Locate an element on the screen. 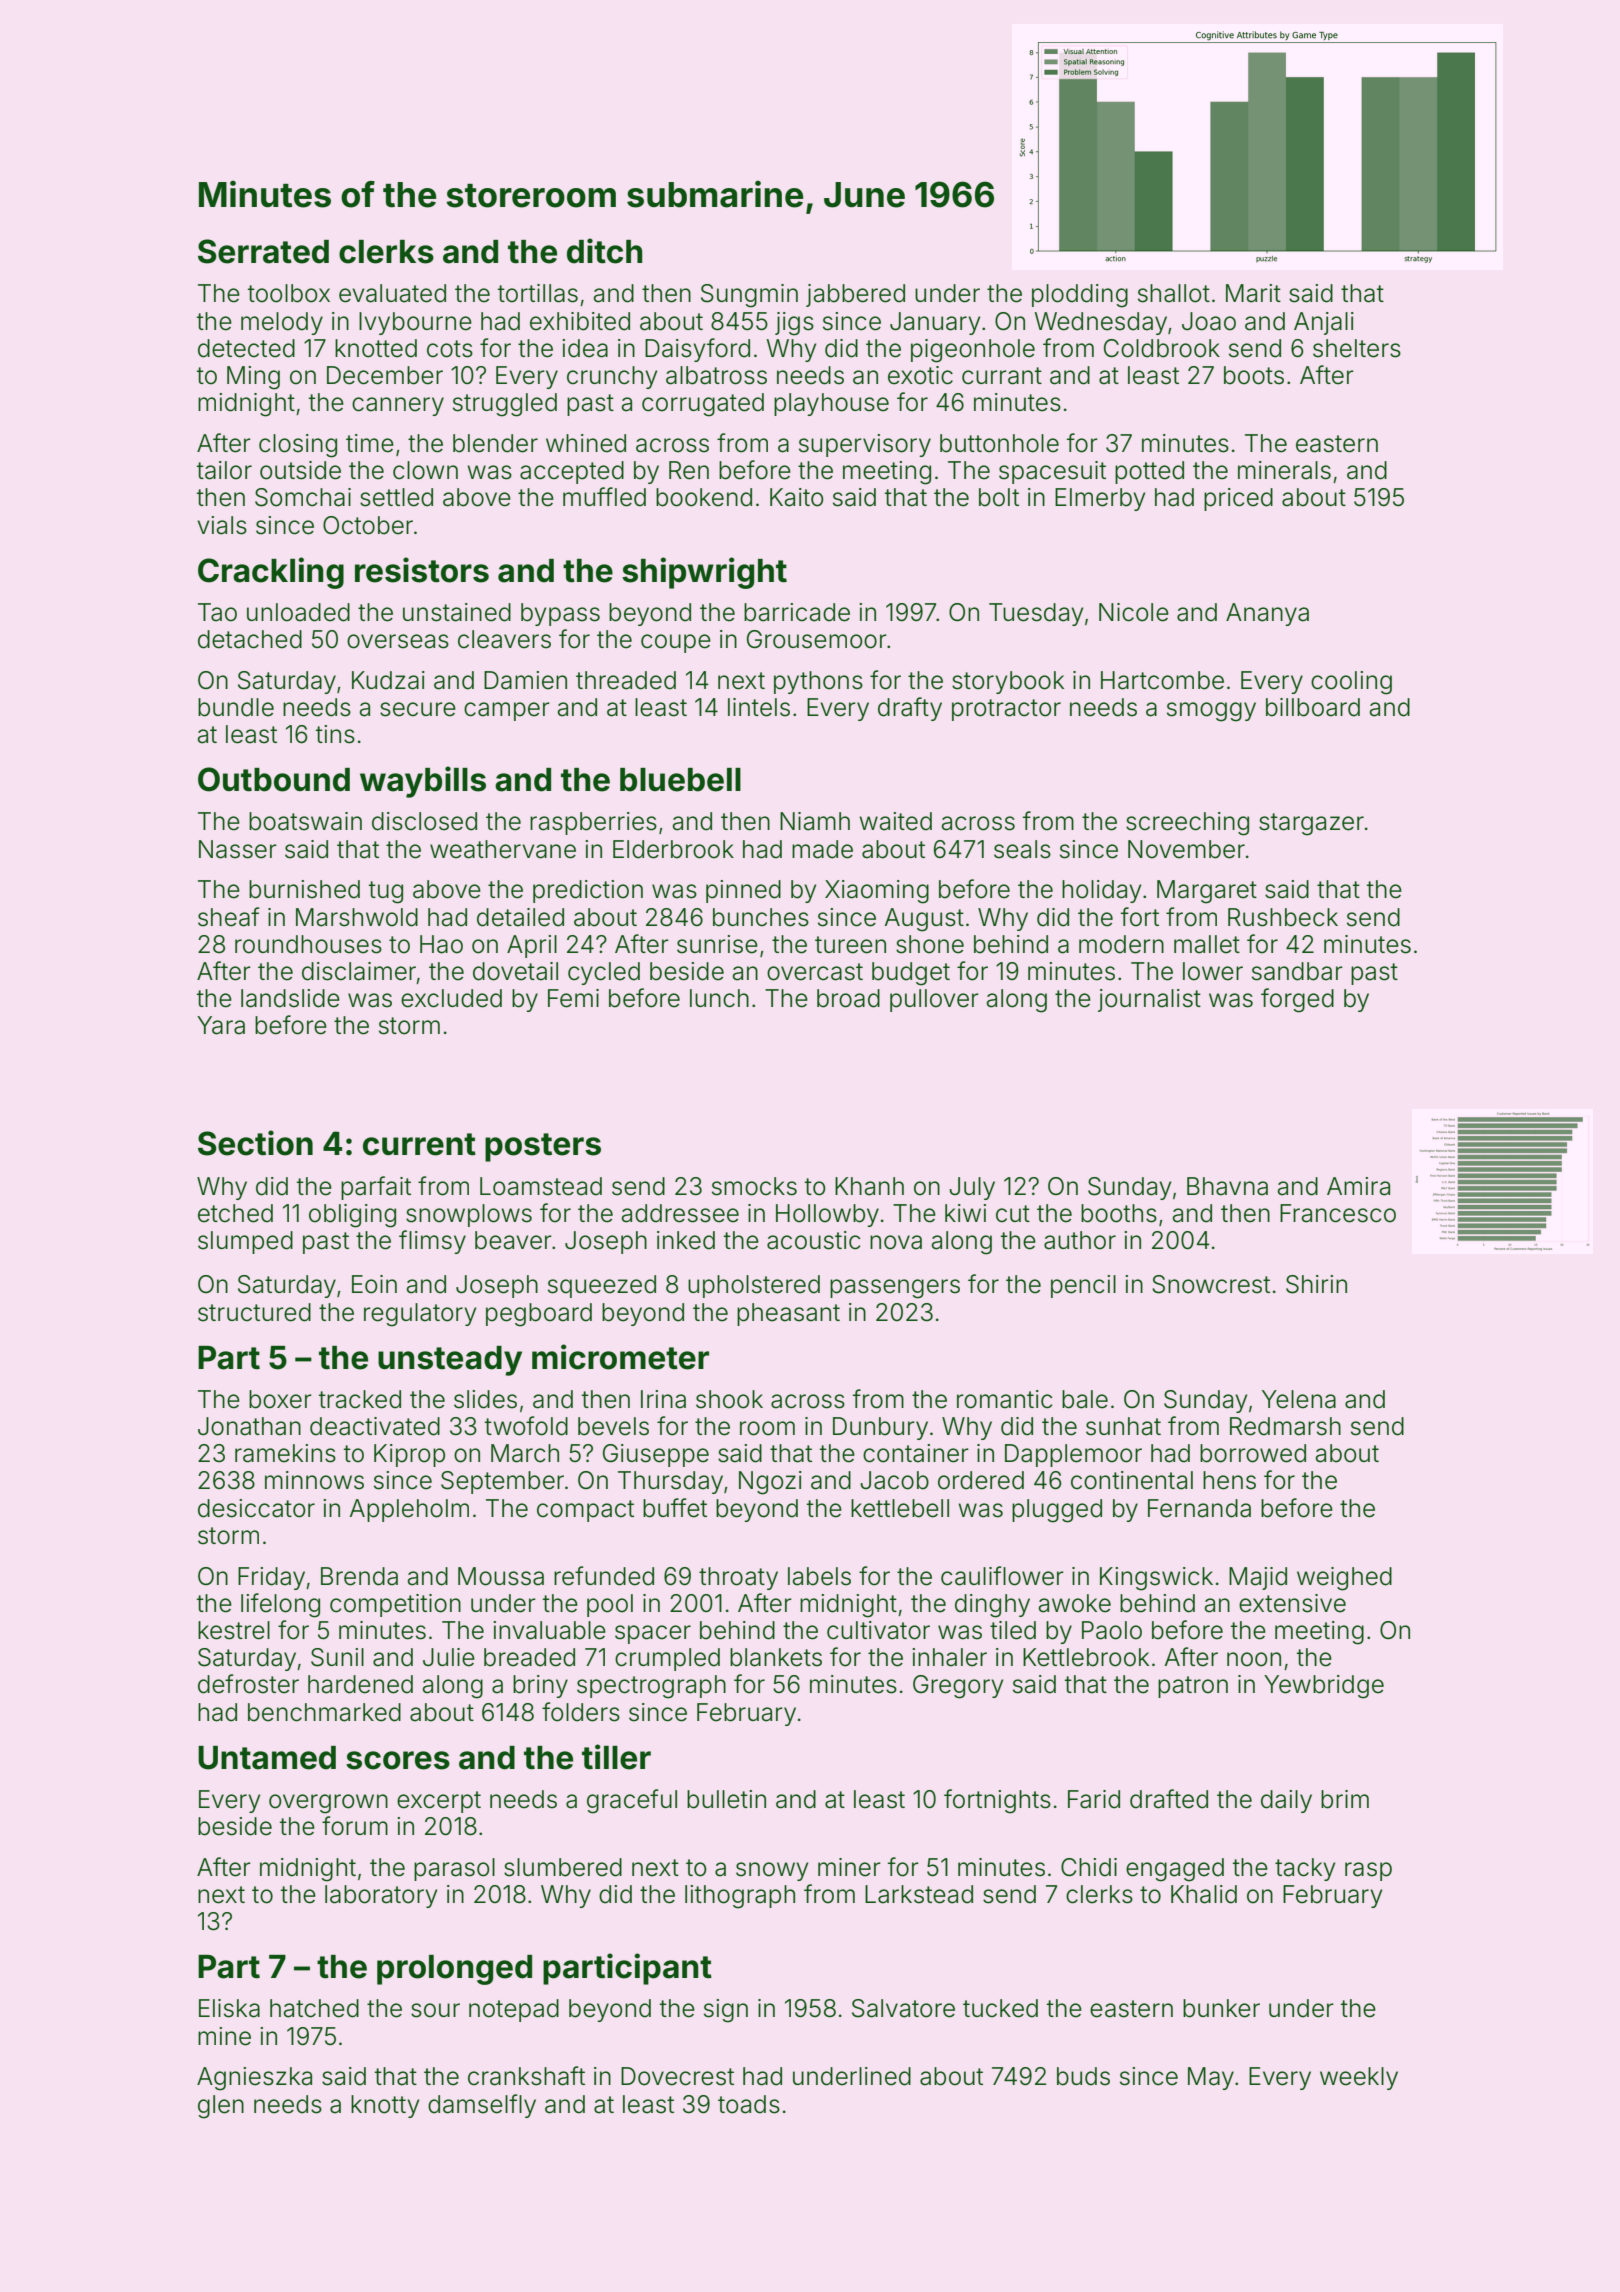 The height and width of the screenshot is (2292, 1620). Elmerby is located at coordinates (1100, 499).
